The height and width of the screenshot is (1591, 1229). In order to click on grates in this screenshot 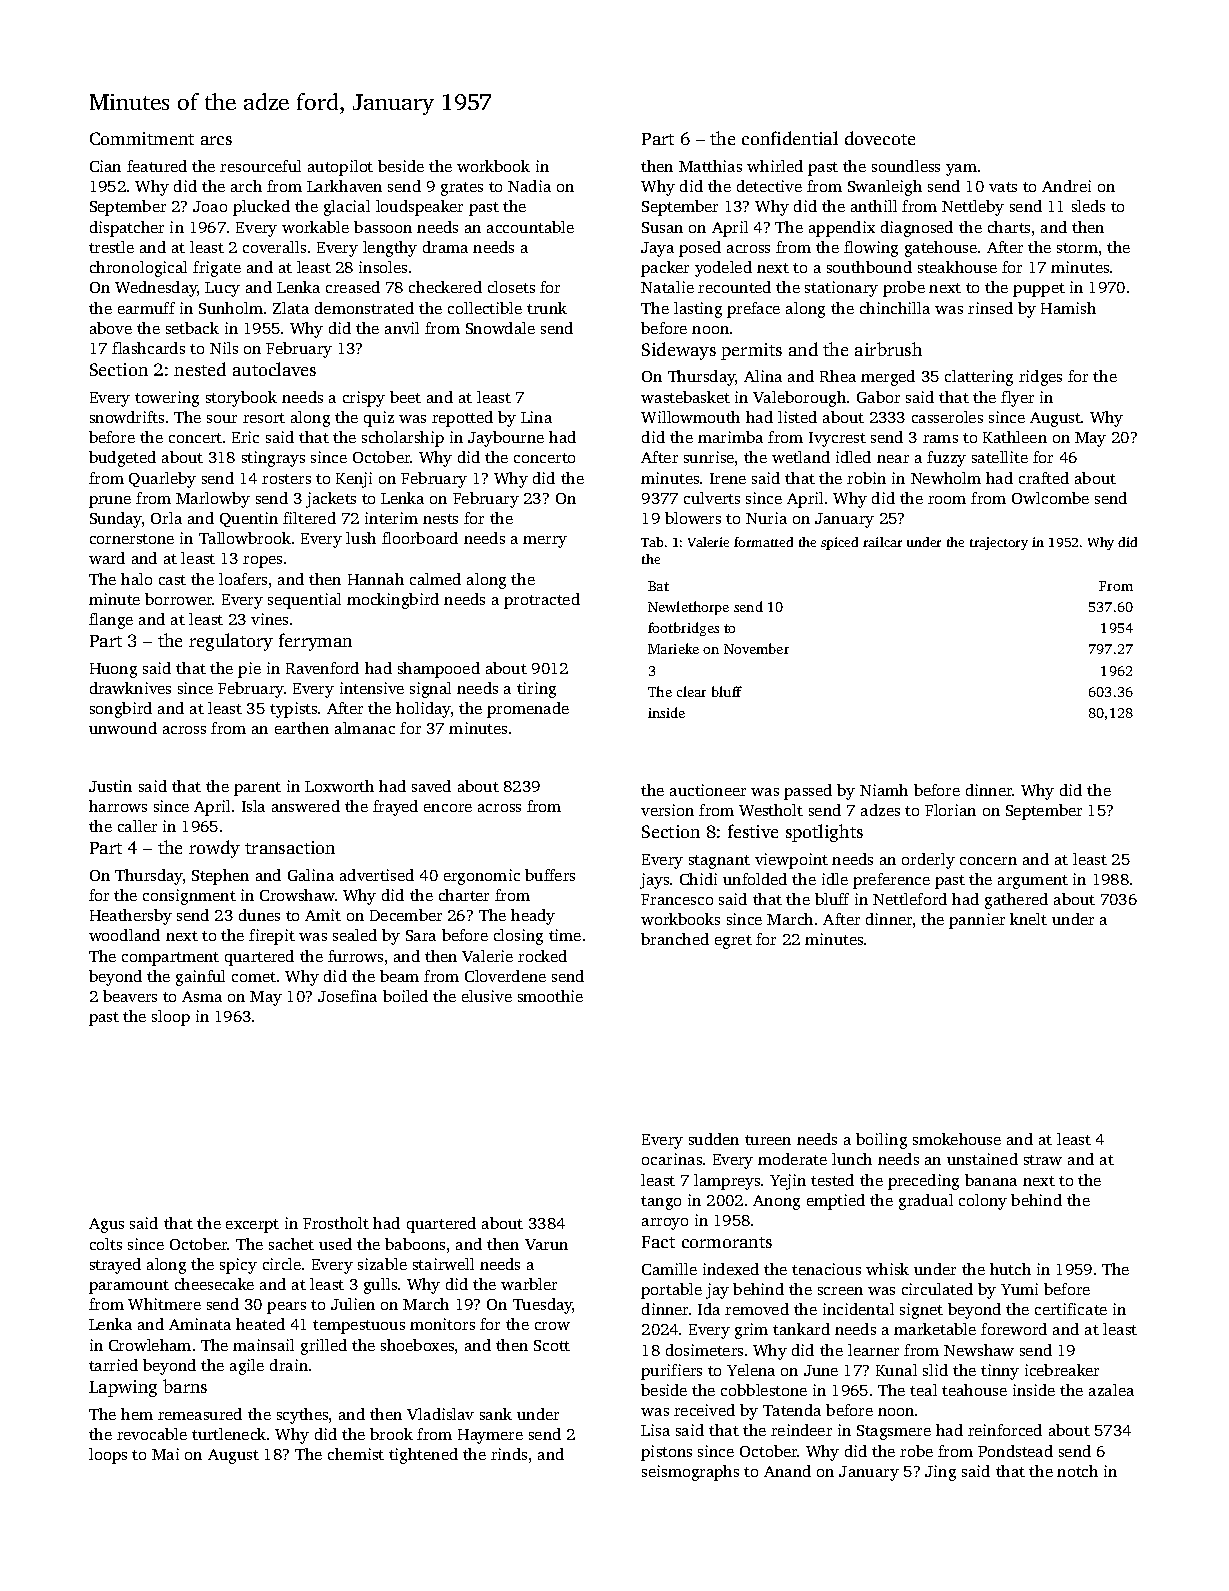, I will do `click(462, 189)`.
